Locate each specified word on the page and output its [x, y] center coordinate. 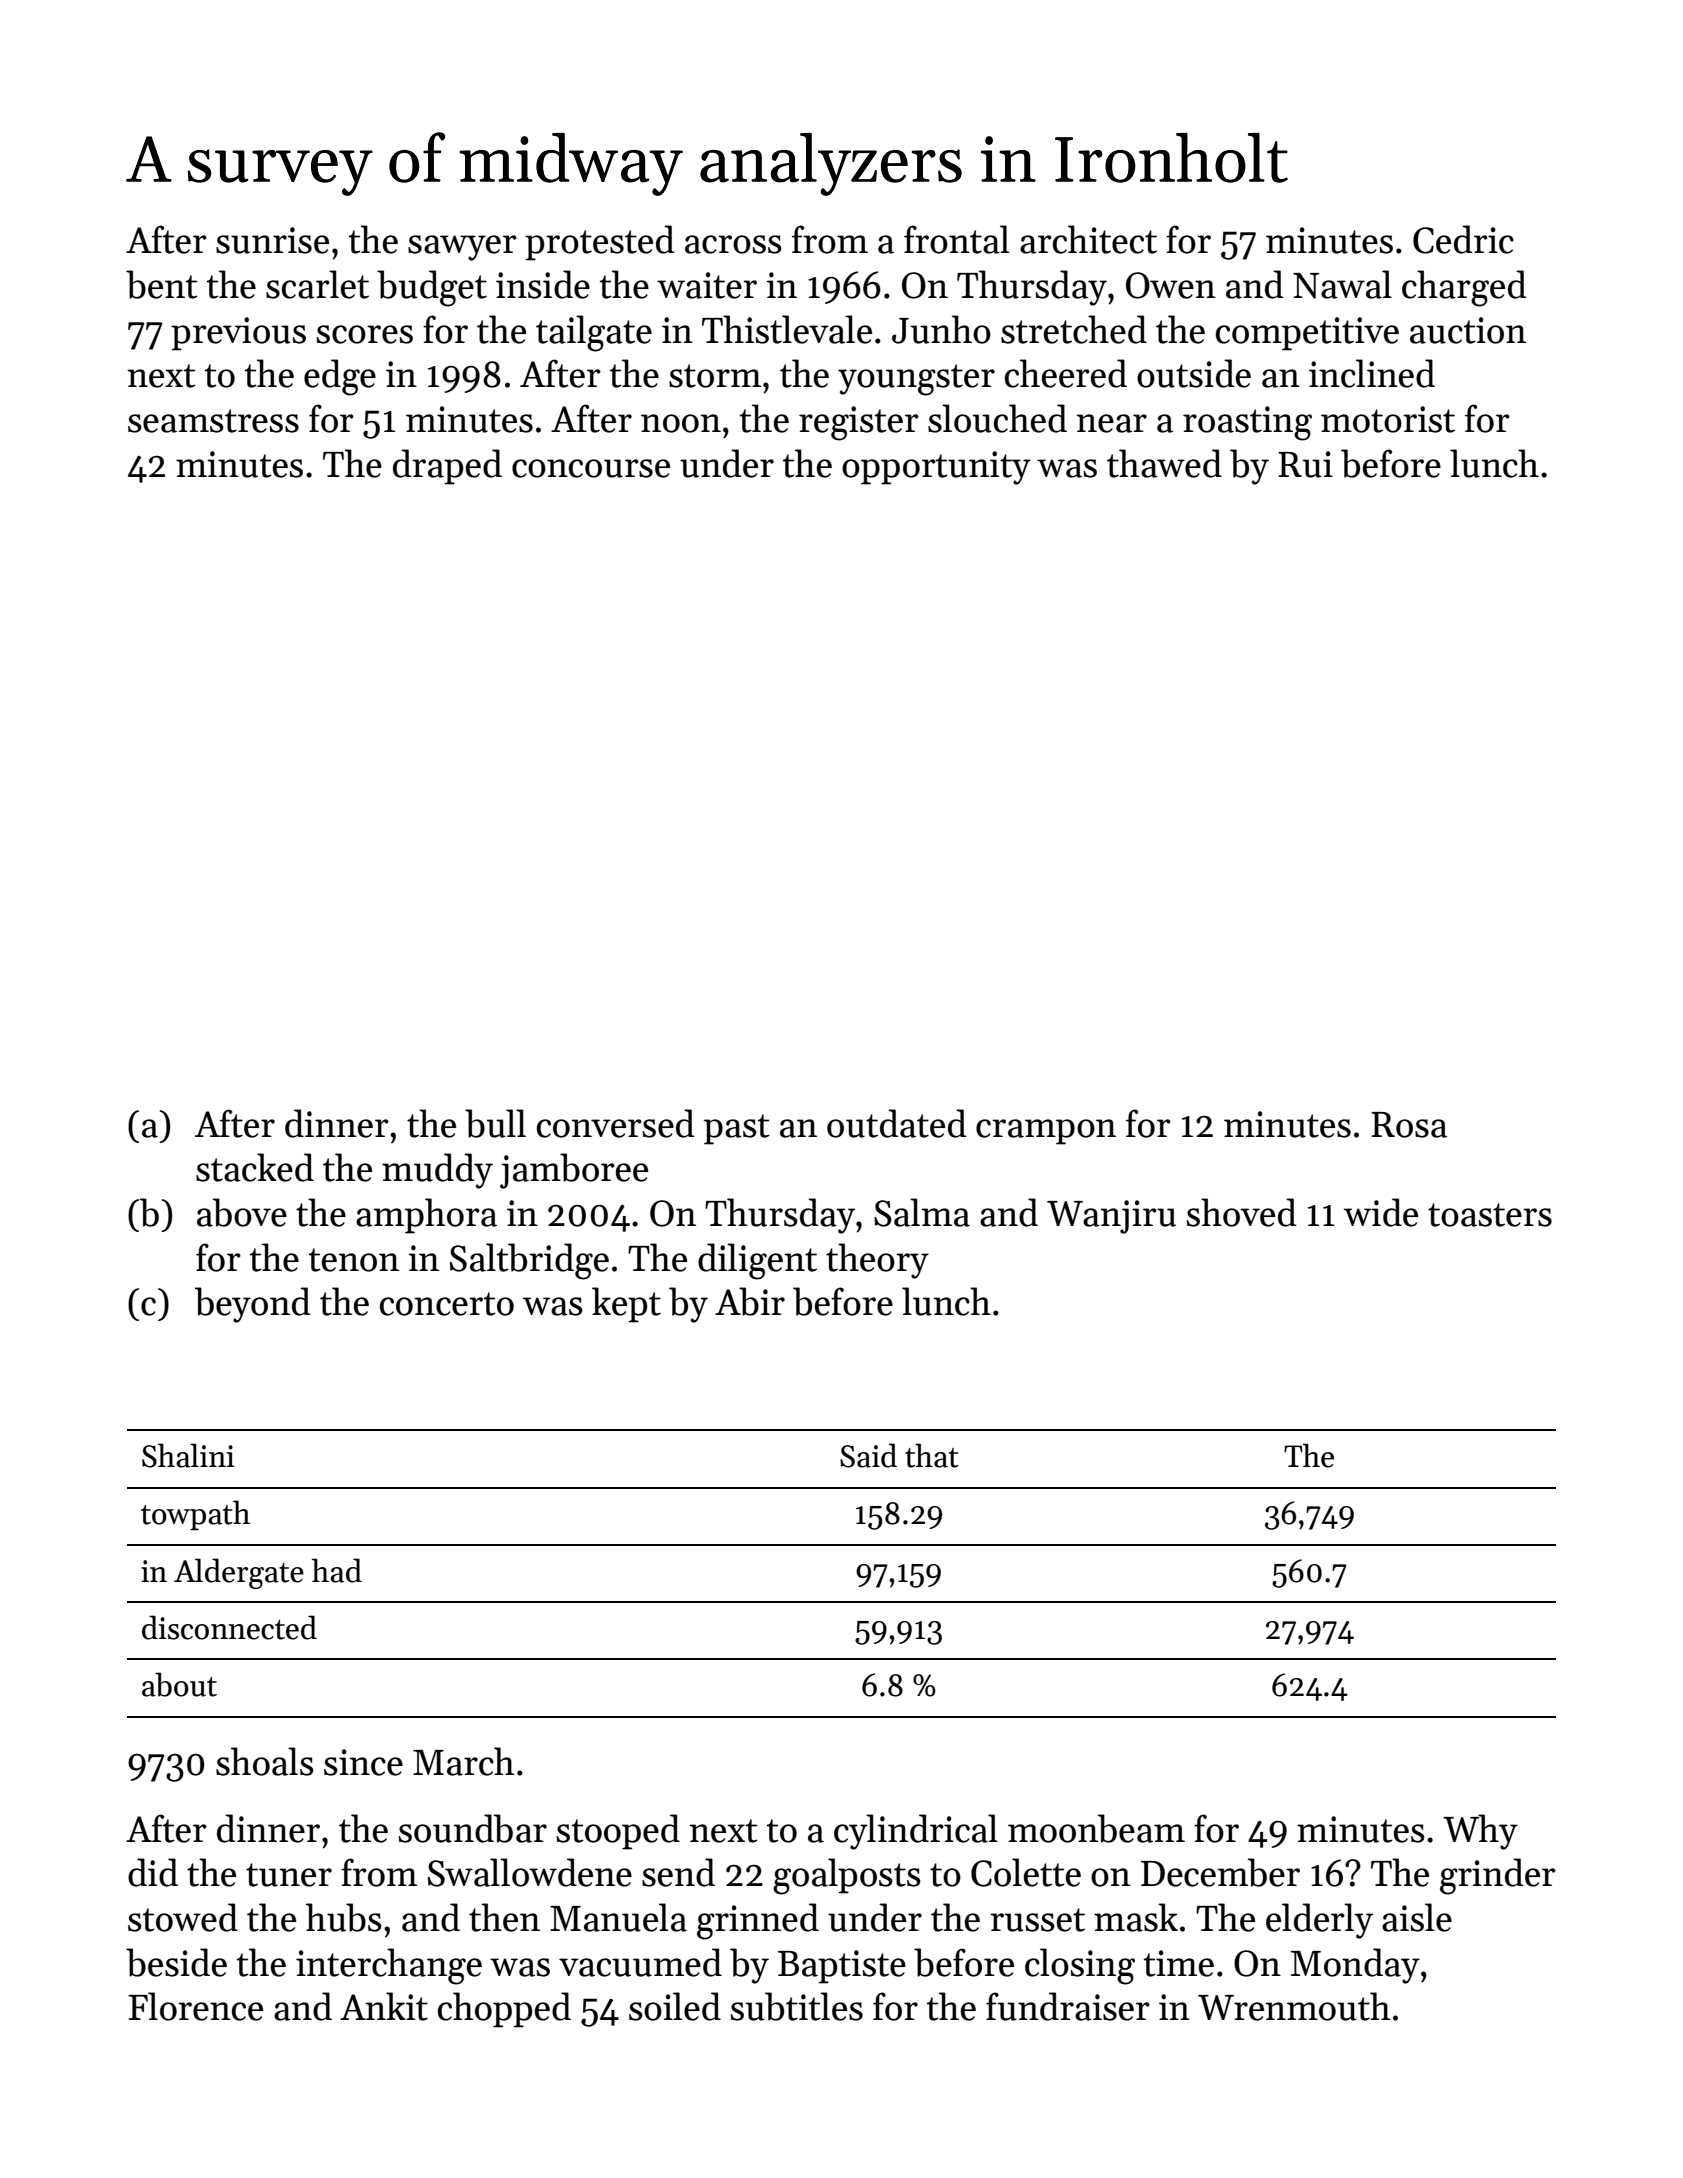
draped [447, 467]
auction [1468, 330]
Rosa [1409, 1125]
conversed [616, 1123]
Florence [195, 2006]
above [242, 1212]
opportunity [936, 468]
